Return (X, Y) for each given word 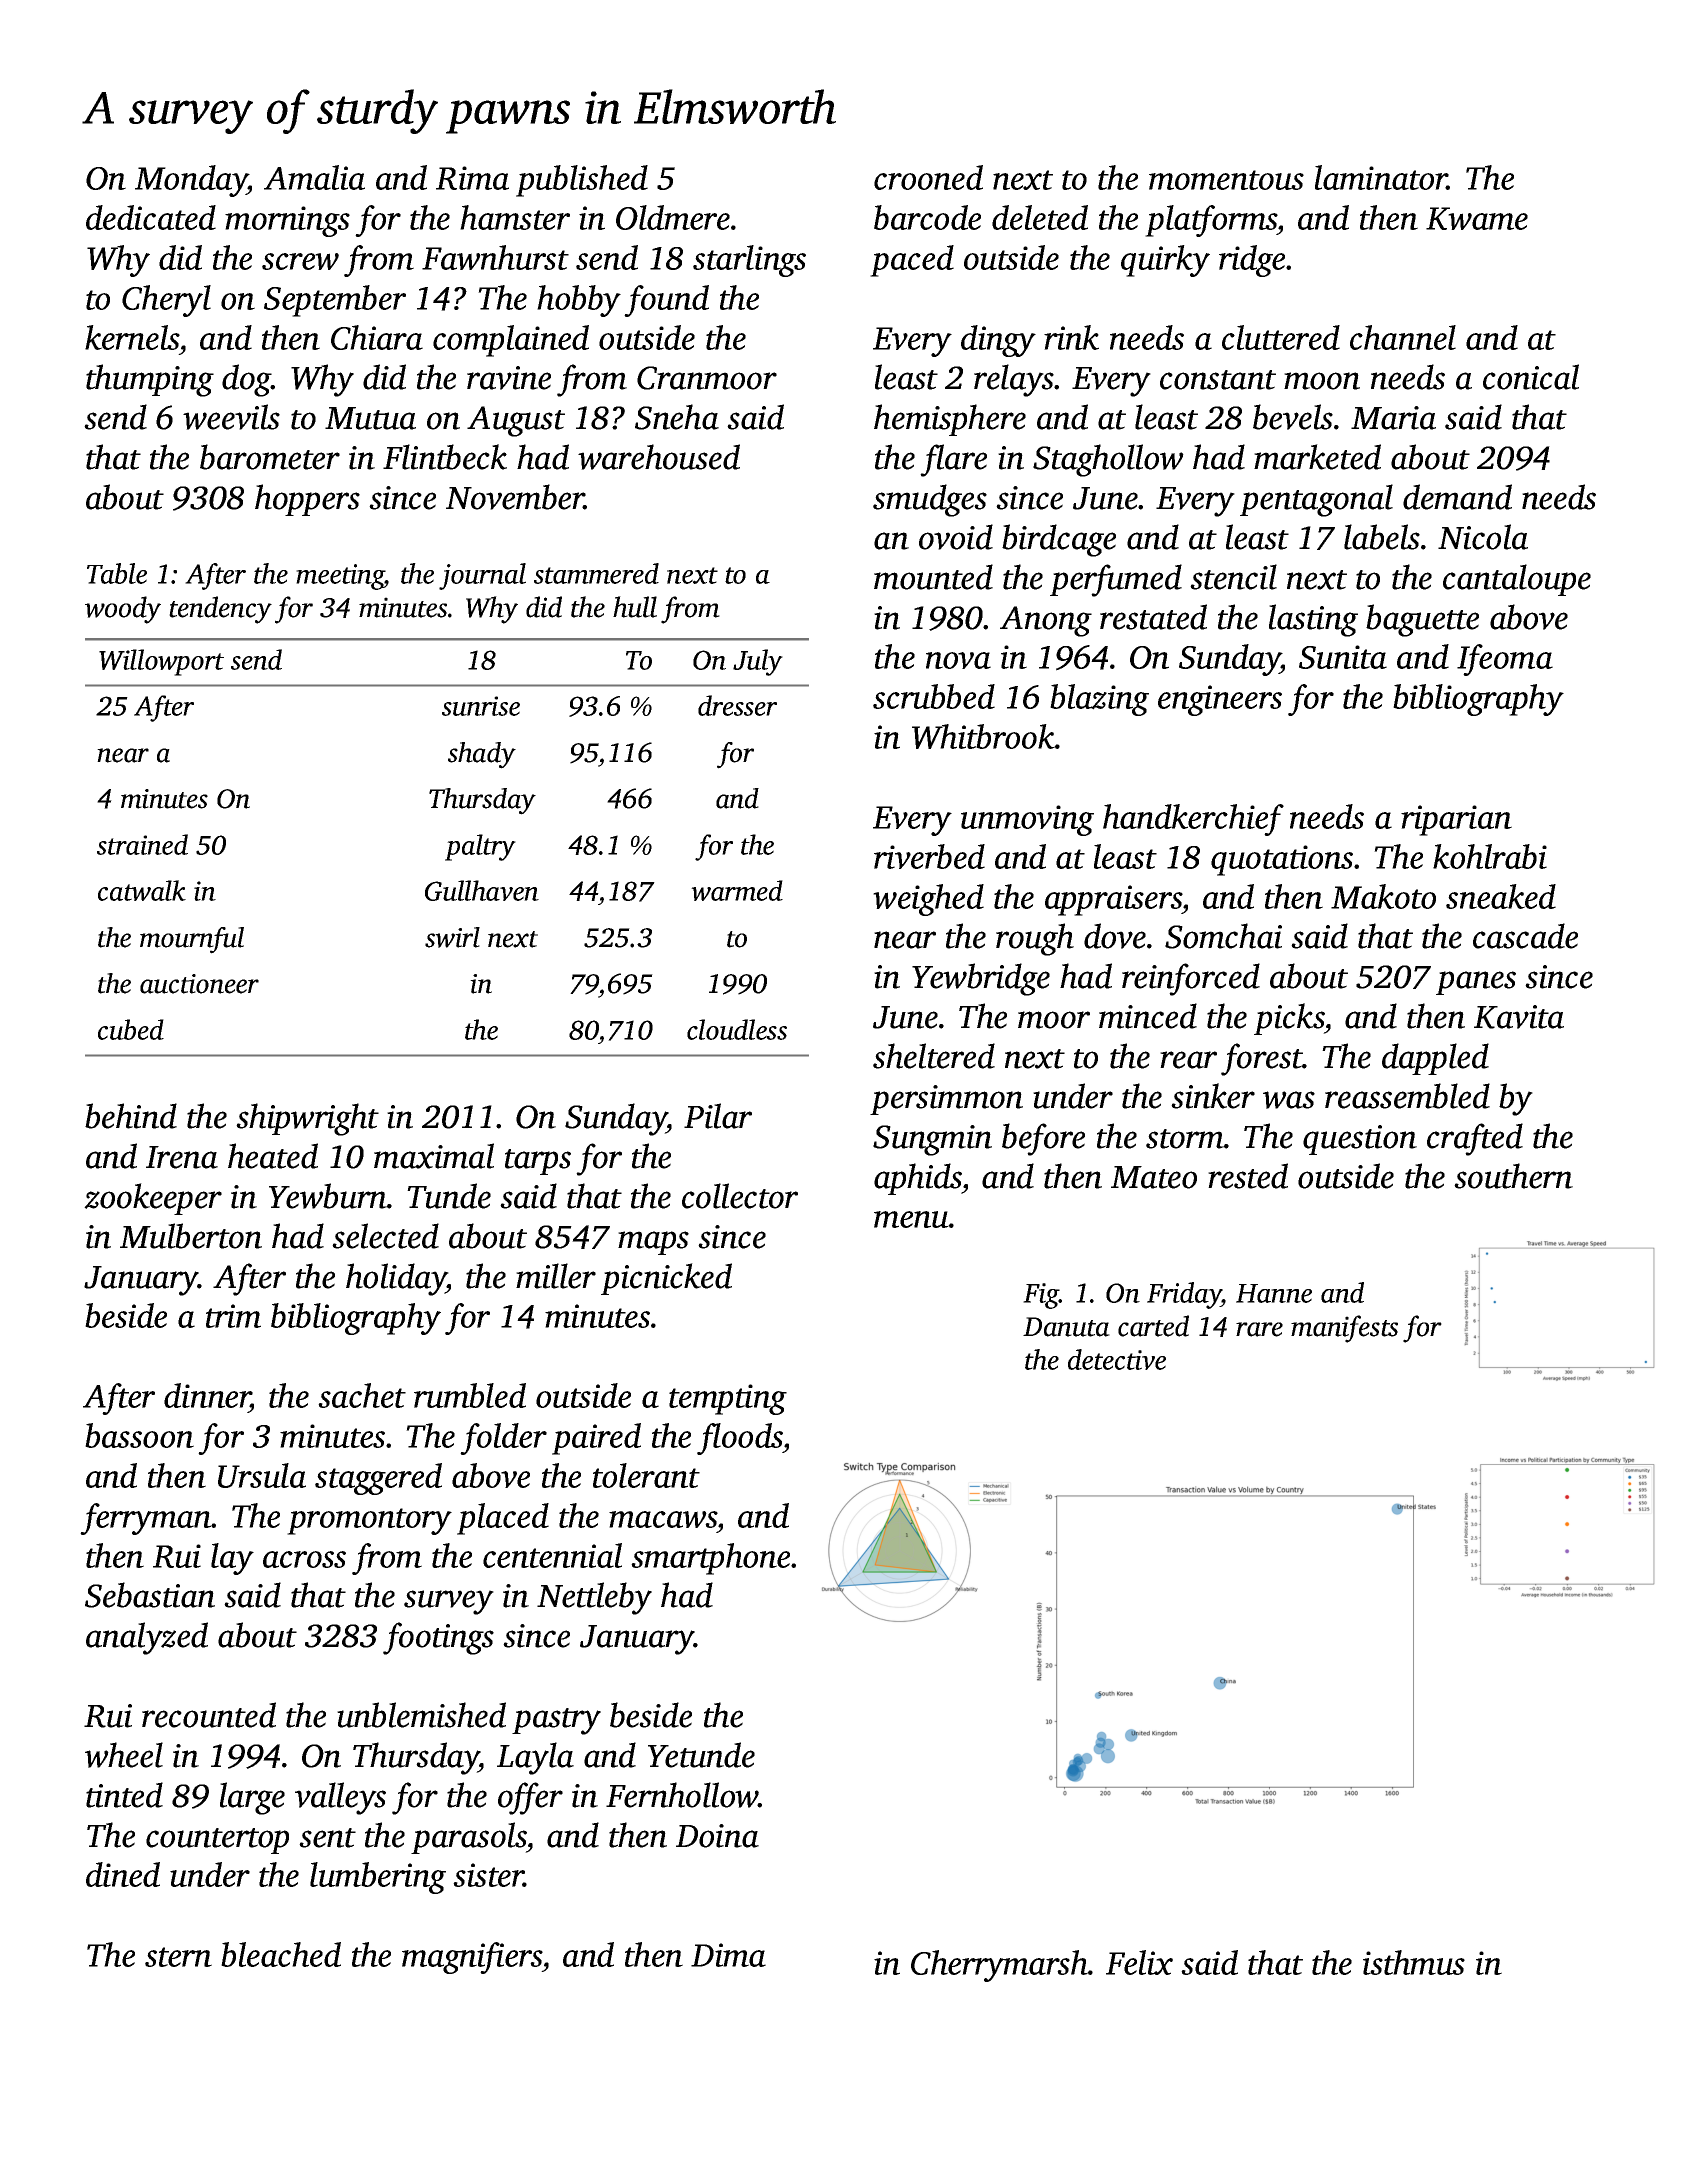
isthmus (1414, 1962)
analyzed (147, 1638)
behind (131, 1116)
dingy (998, 341)
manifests (1344, 1329)
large (252, 1798)
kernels (132, 337)
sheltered (934, 1056)
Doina (717, 1836)
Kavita (1519, 1017)
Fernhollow (682, 1795)
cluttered (1281, 337)
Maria (1393, 418)
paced (912, 261)
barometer (270, 457)
